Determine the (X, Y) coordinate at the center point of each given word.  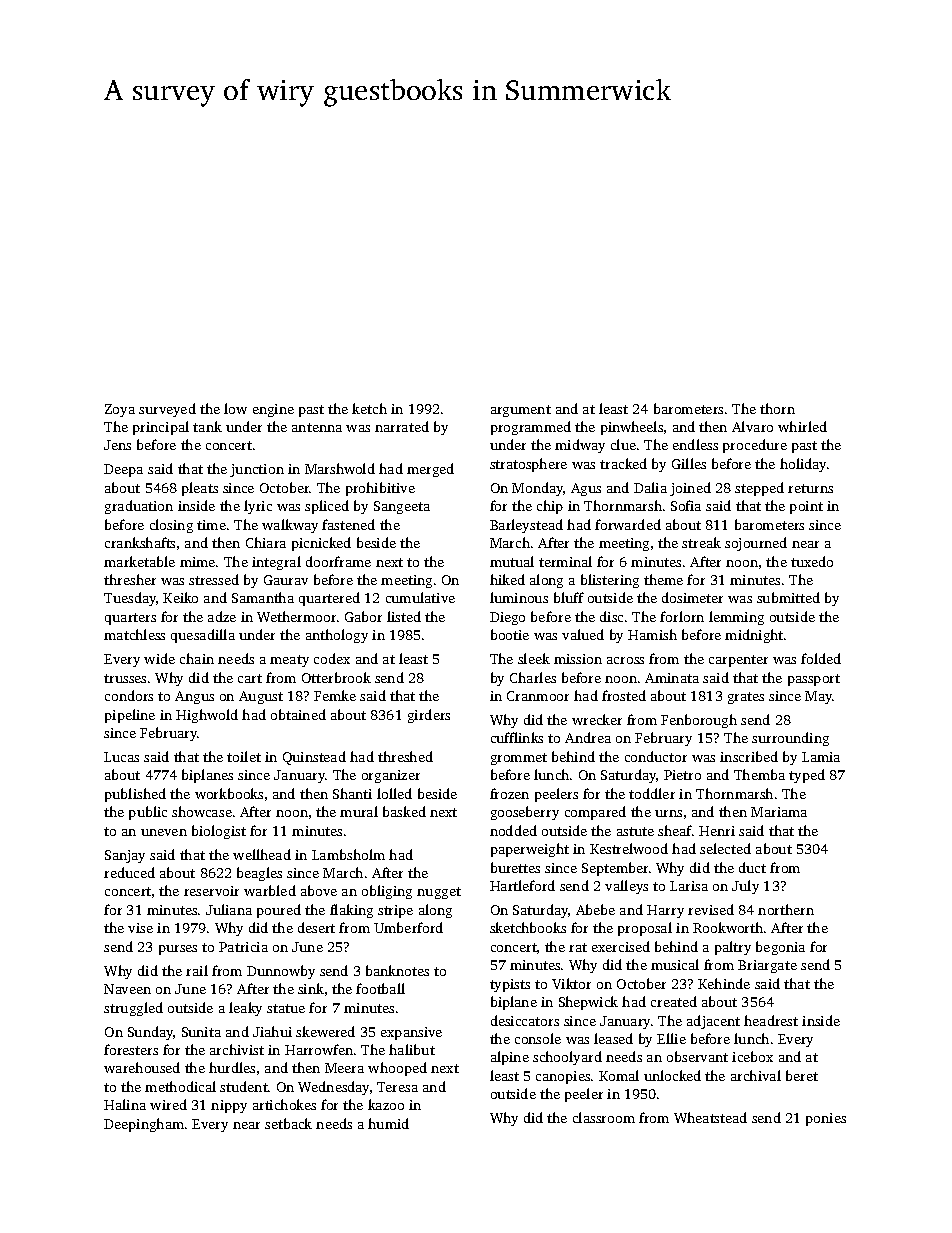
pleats (200, 489)
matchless (134, 634)
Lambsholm (348, 854)
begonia (780, 948)
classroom (604, 1117)
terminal (565, 561)
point (806, 507)
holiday (803, 465)
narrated (402, 426)
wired (168, 1104)
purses (178, 950)
